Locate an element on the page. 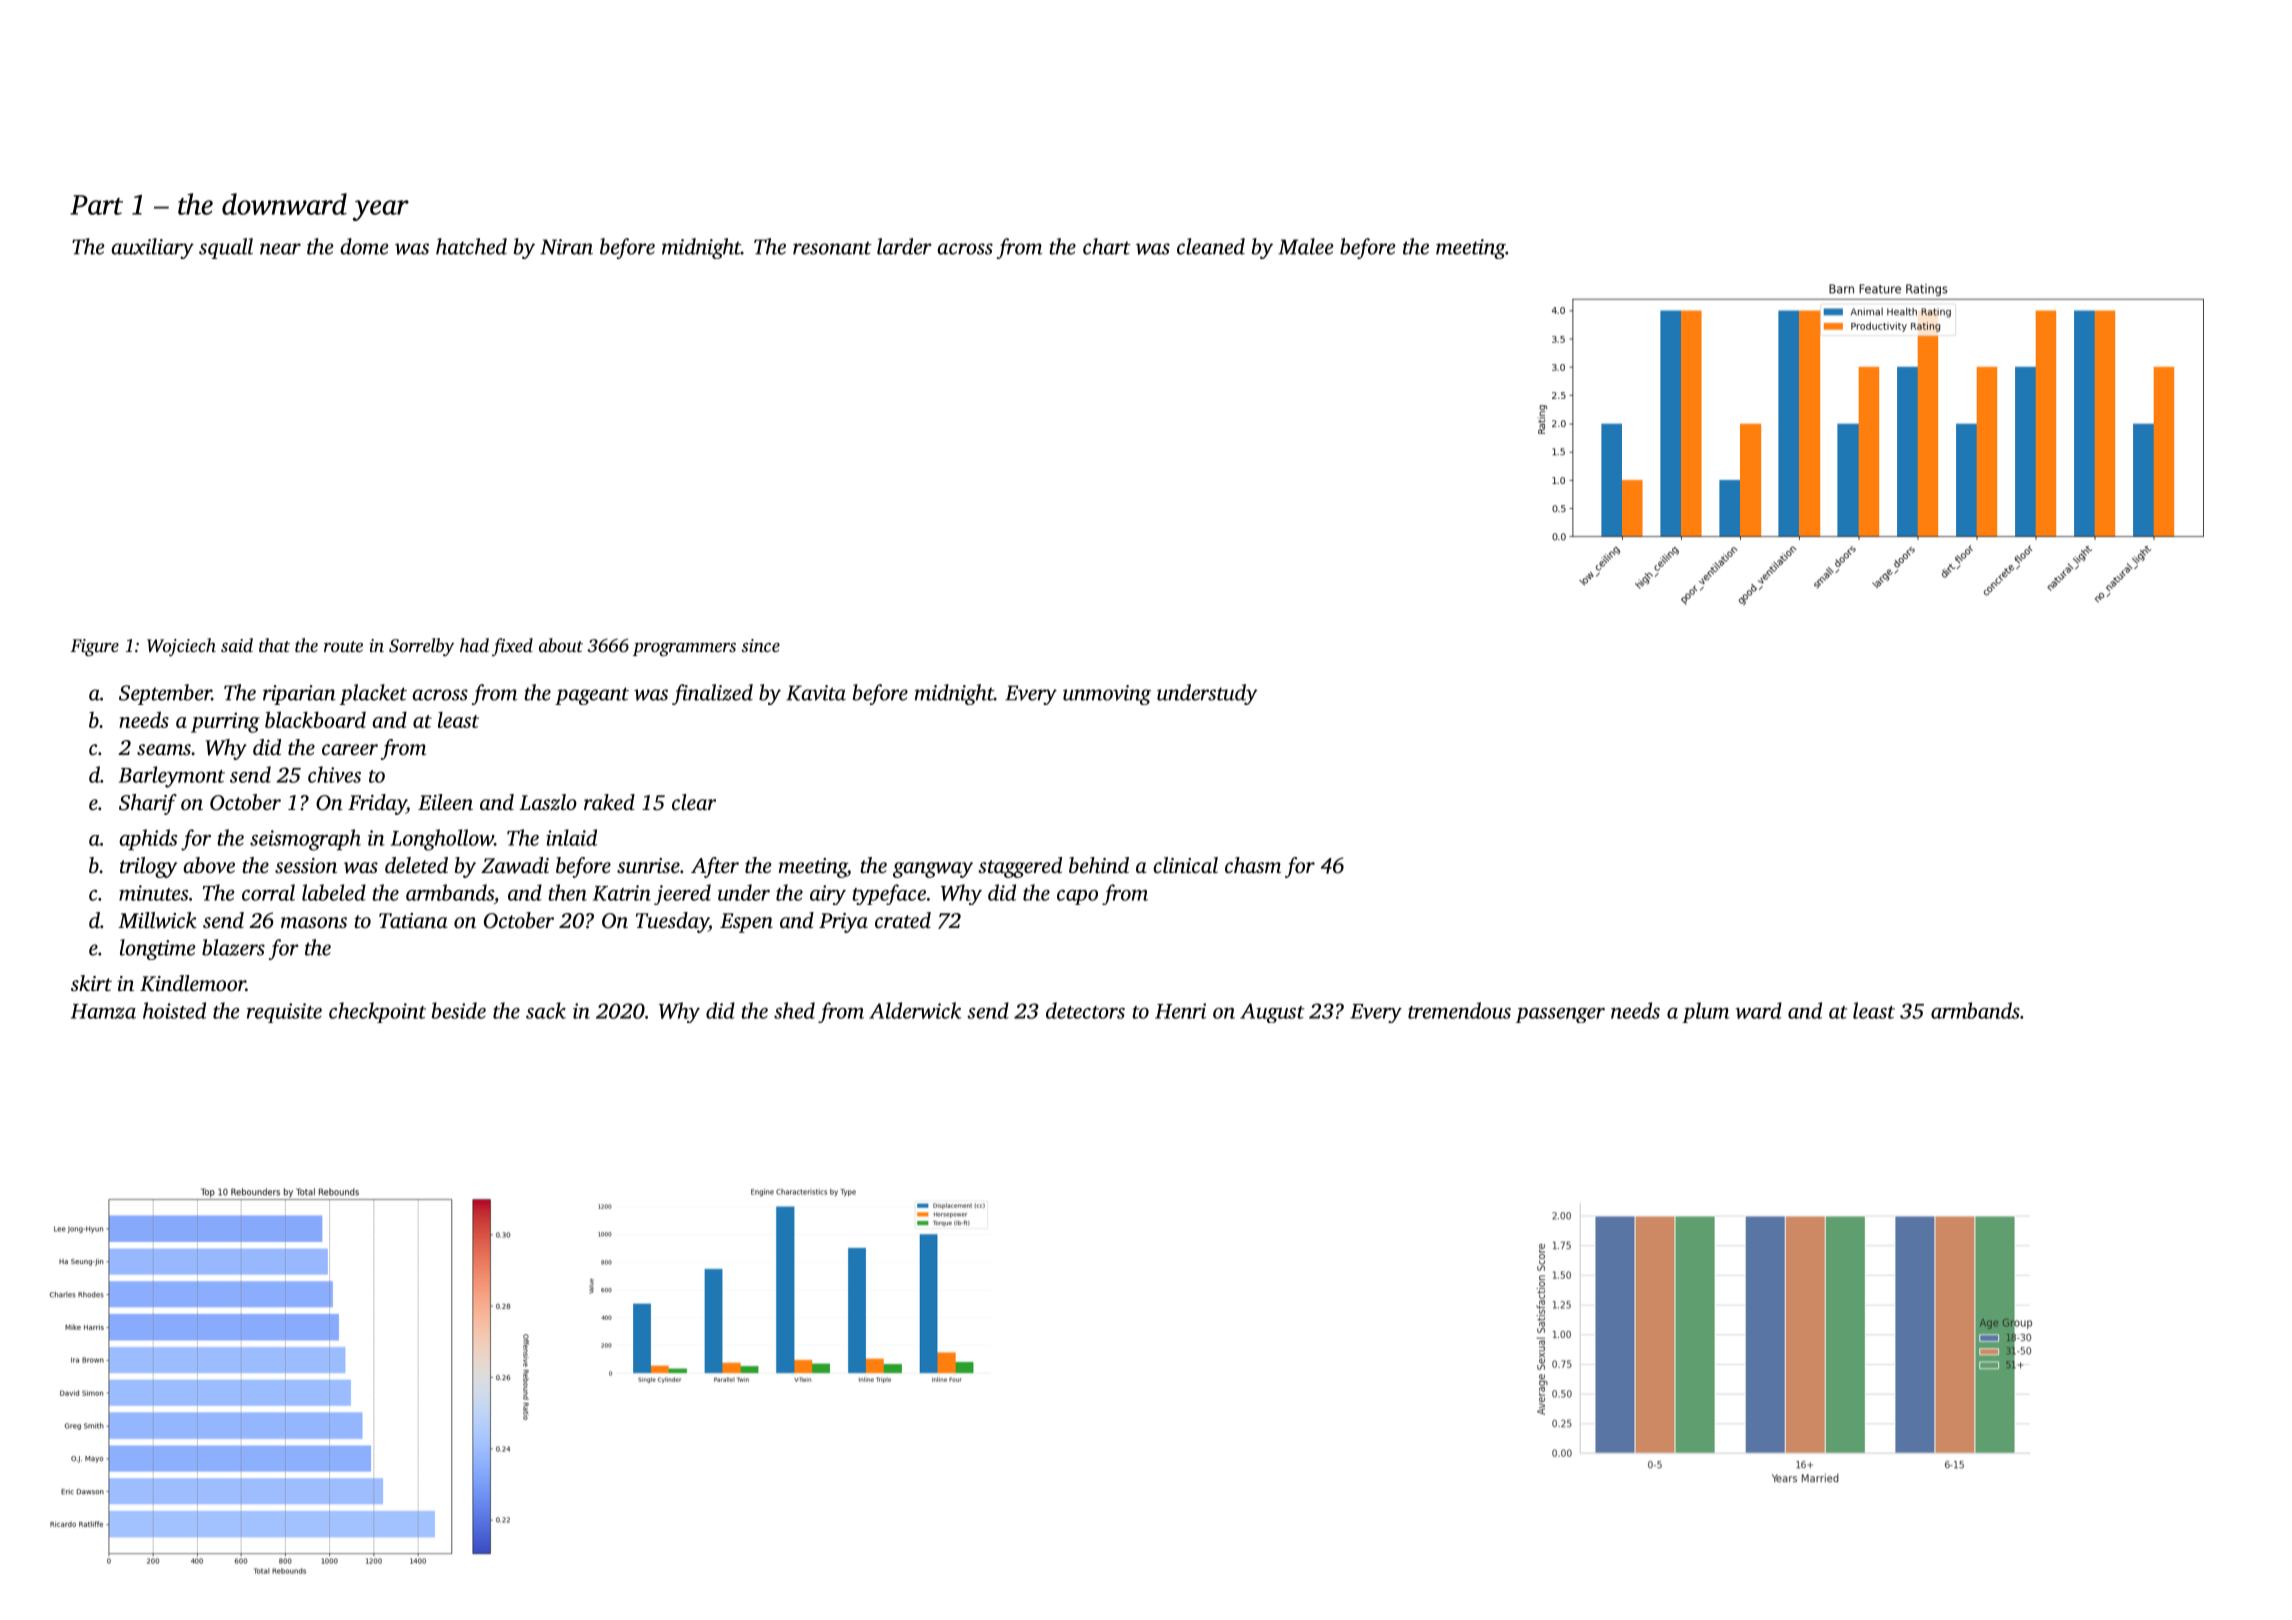 This page has width=2292, height=1620. Malee is located at coordinates (1306, 246).
